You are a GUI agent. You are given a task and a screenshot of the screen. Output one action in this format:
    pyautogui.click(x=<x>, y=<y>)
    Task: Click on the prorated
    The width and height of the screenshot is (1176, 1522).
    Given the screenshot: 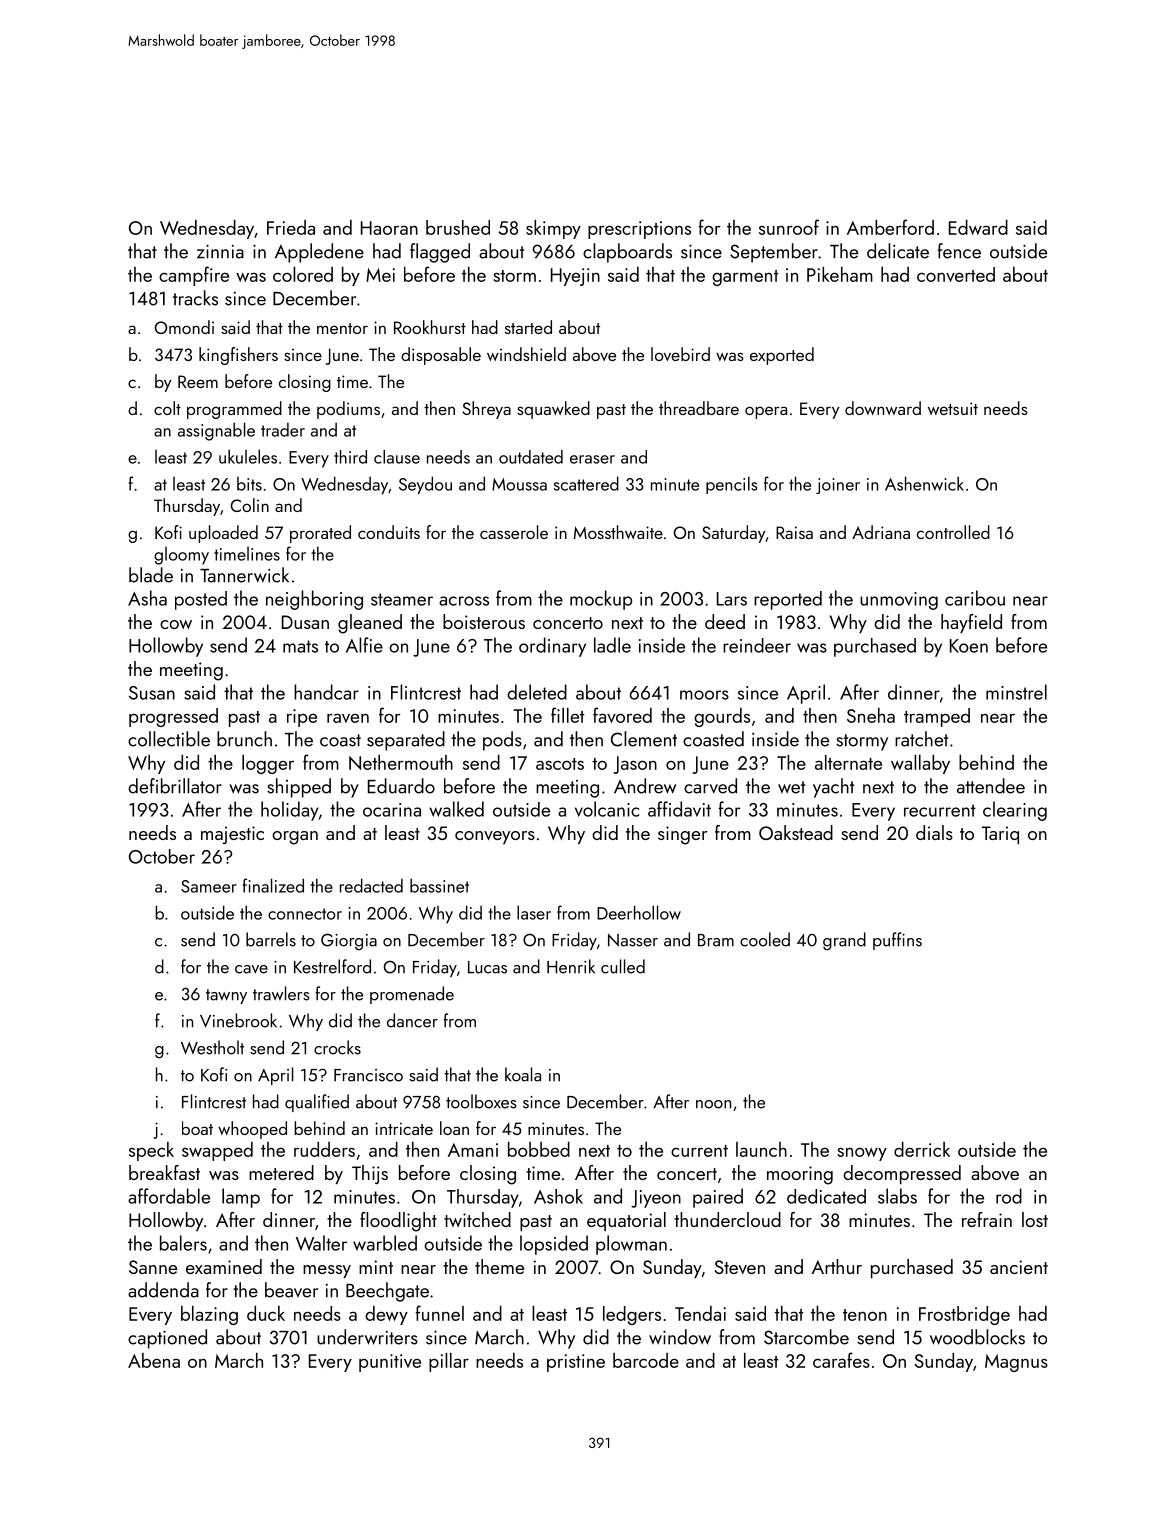 What is the action you would take?
    pyautogui.click(x=320, y=534)
